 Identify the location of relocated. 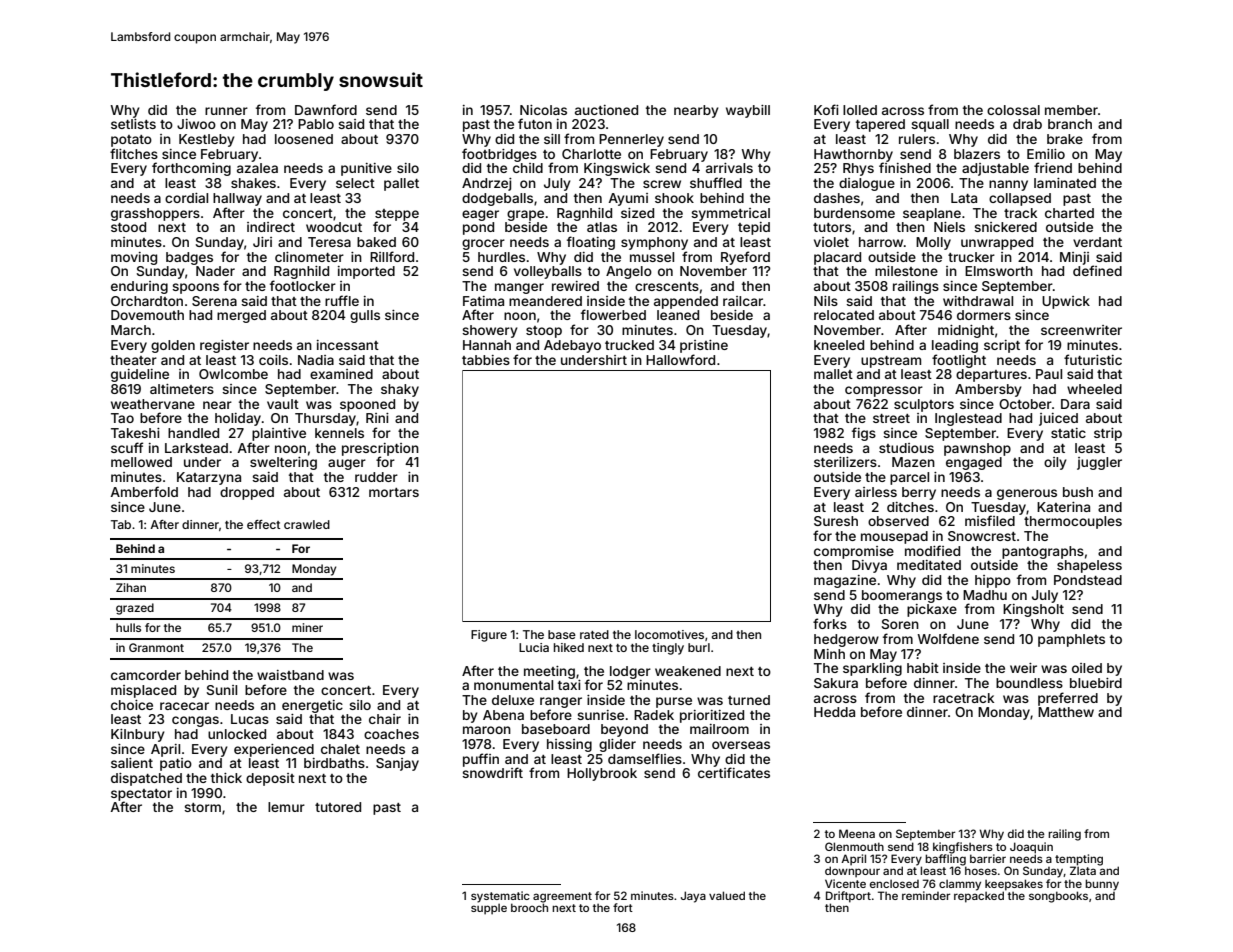
(844, 315).
